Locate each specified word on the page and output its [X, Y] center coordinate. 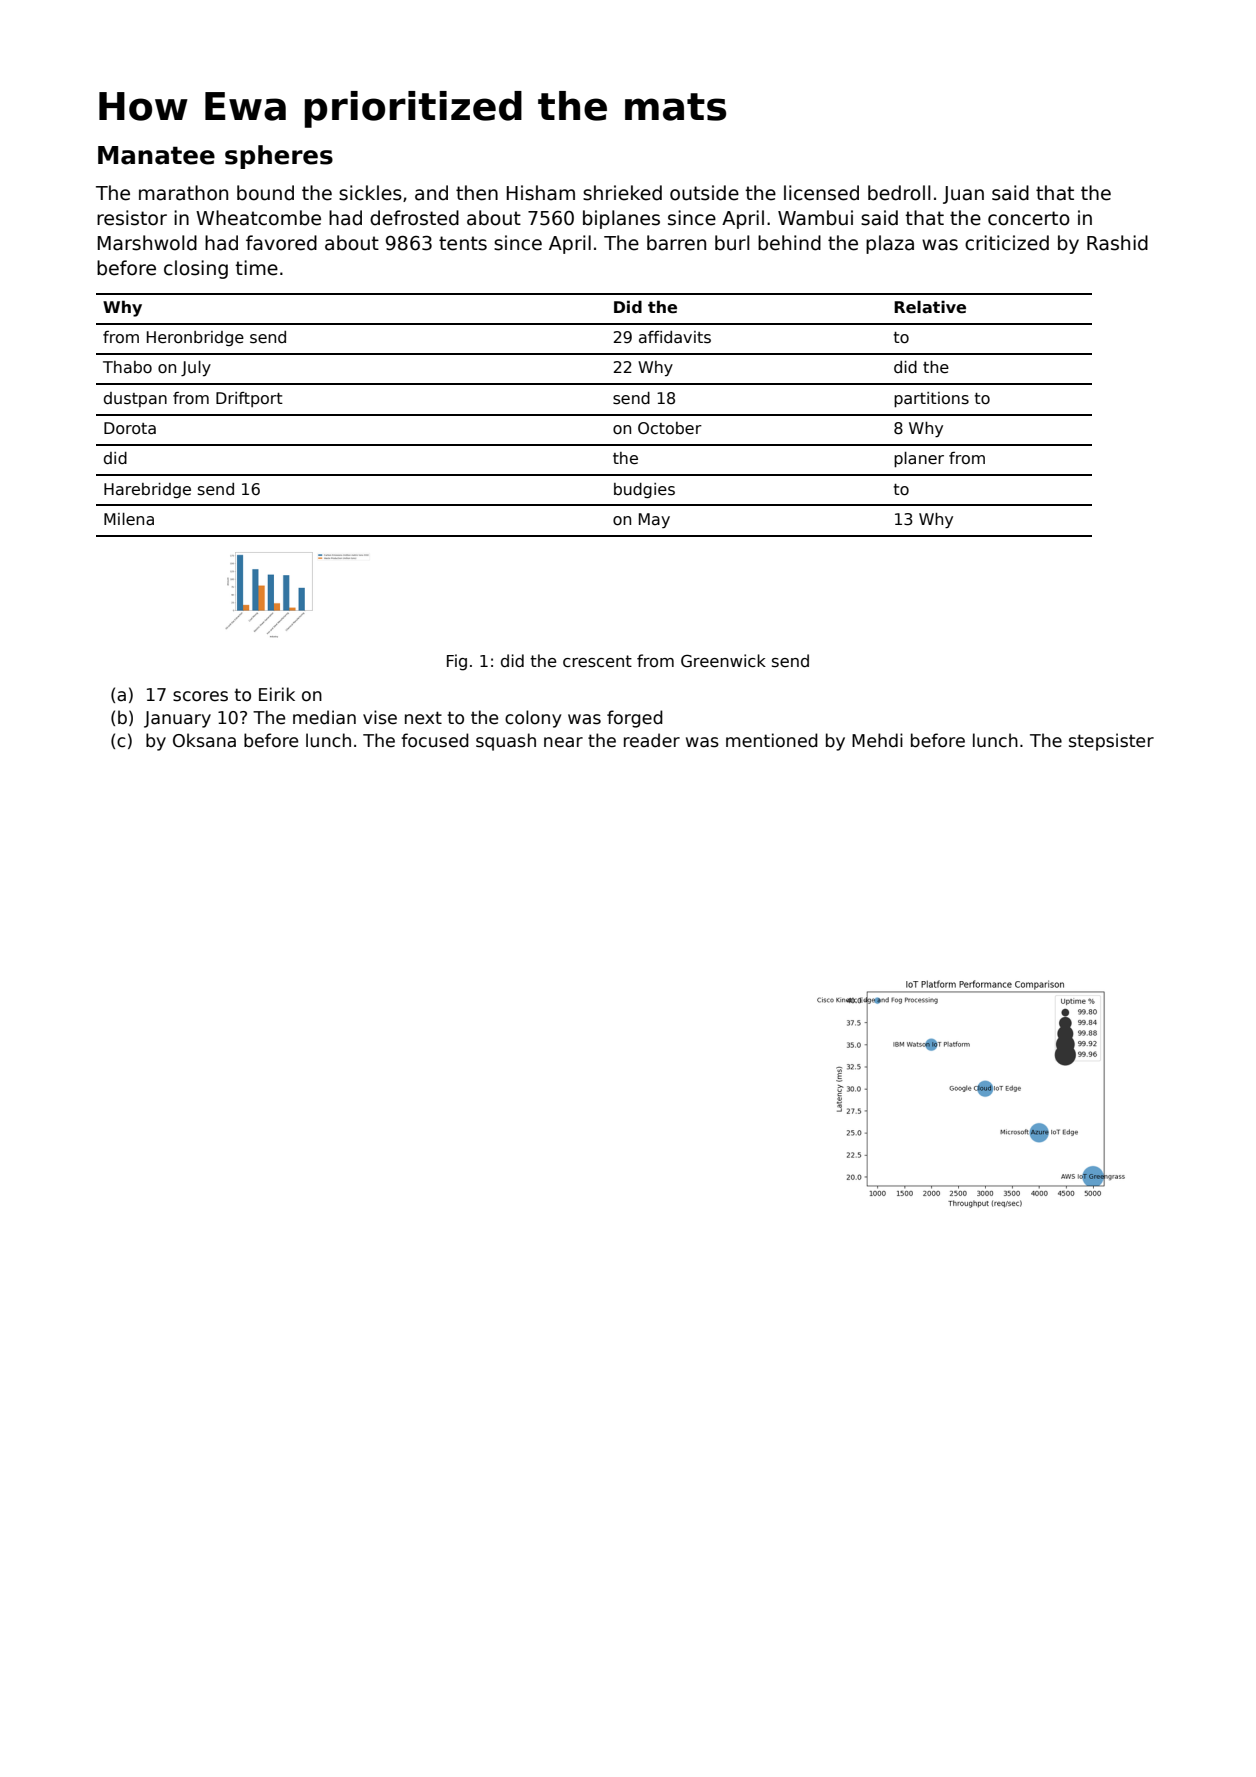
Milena [129, 519]
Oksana [204, 740]
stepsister [1111, 742]
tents [463, 243]
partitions [931, 399]
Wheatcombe [258, 218]
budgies [644, 490]
